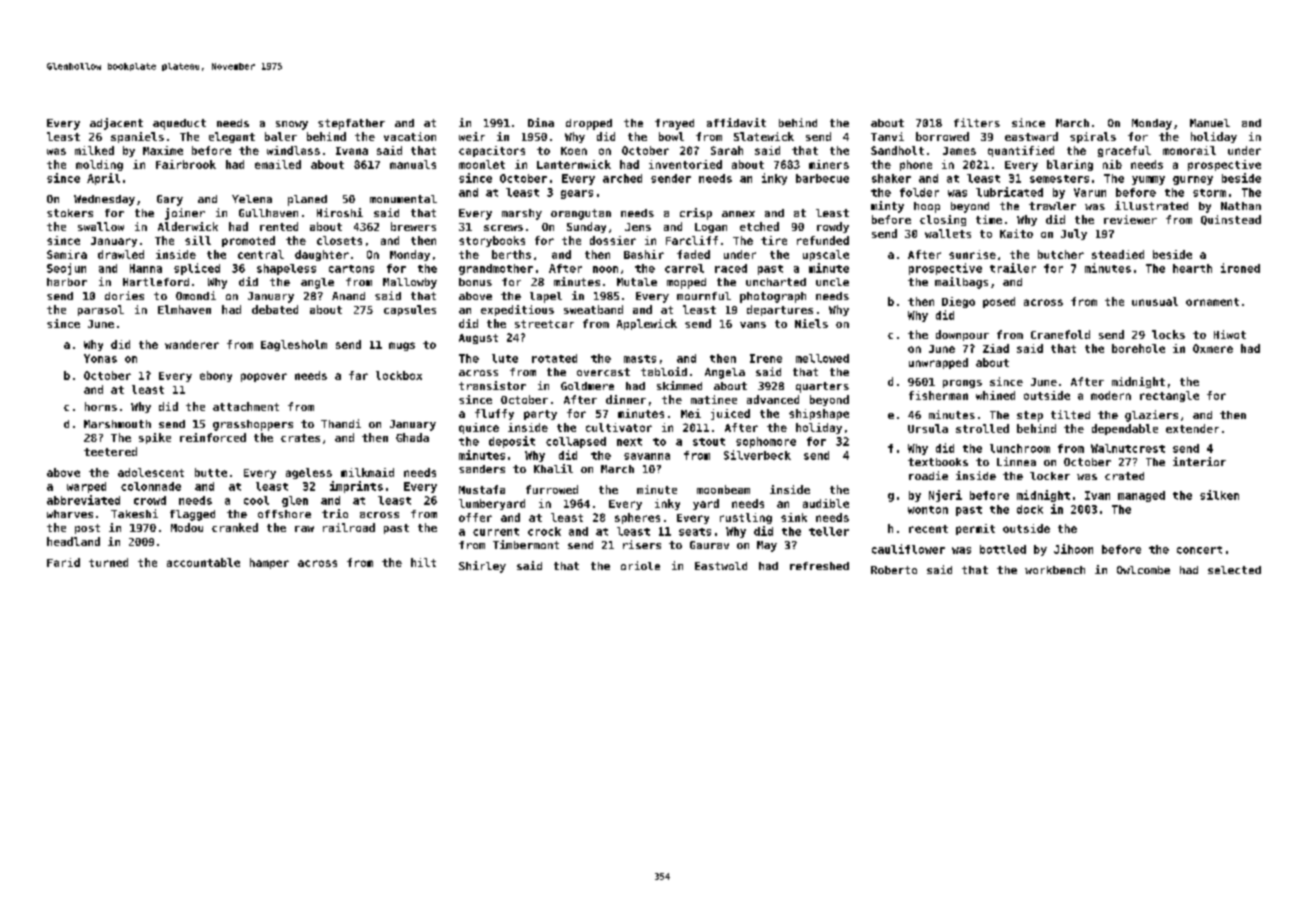 The height and width of the page is (924, 1308). What do you see at coordinates (1111, 395) in the page?
I see `modern` at bounding box center [1111, 395].
